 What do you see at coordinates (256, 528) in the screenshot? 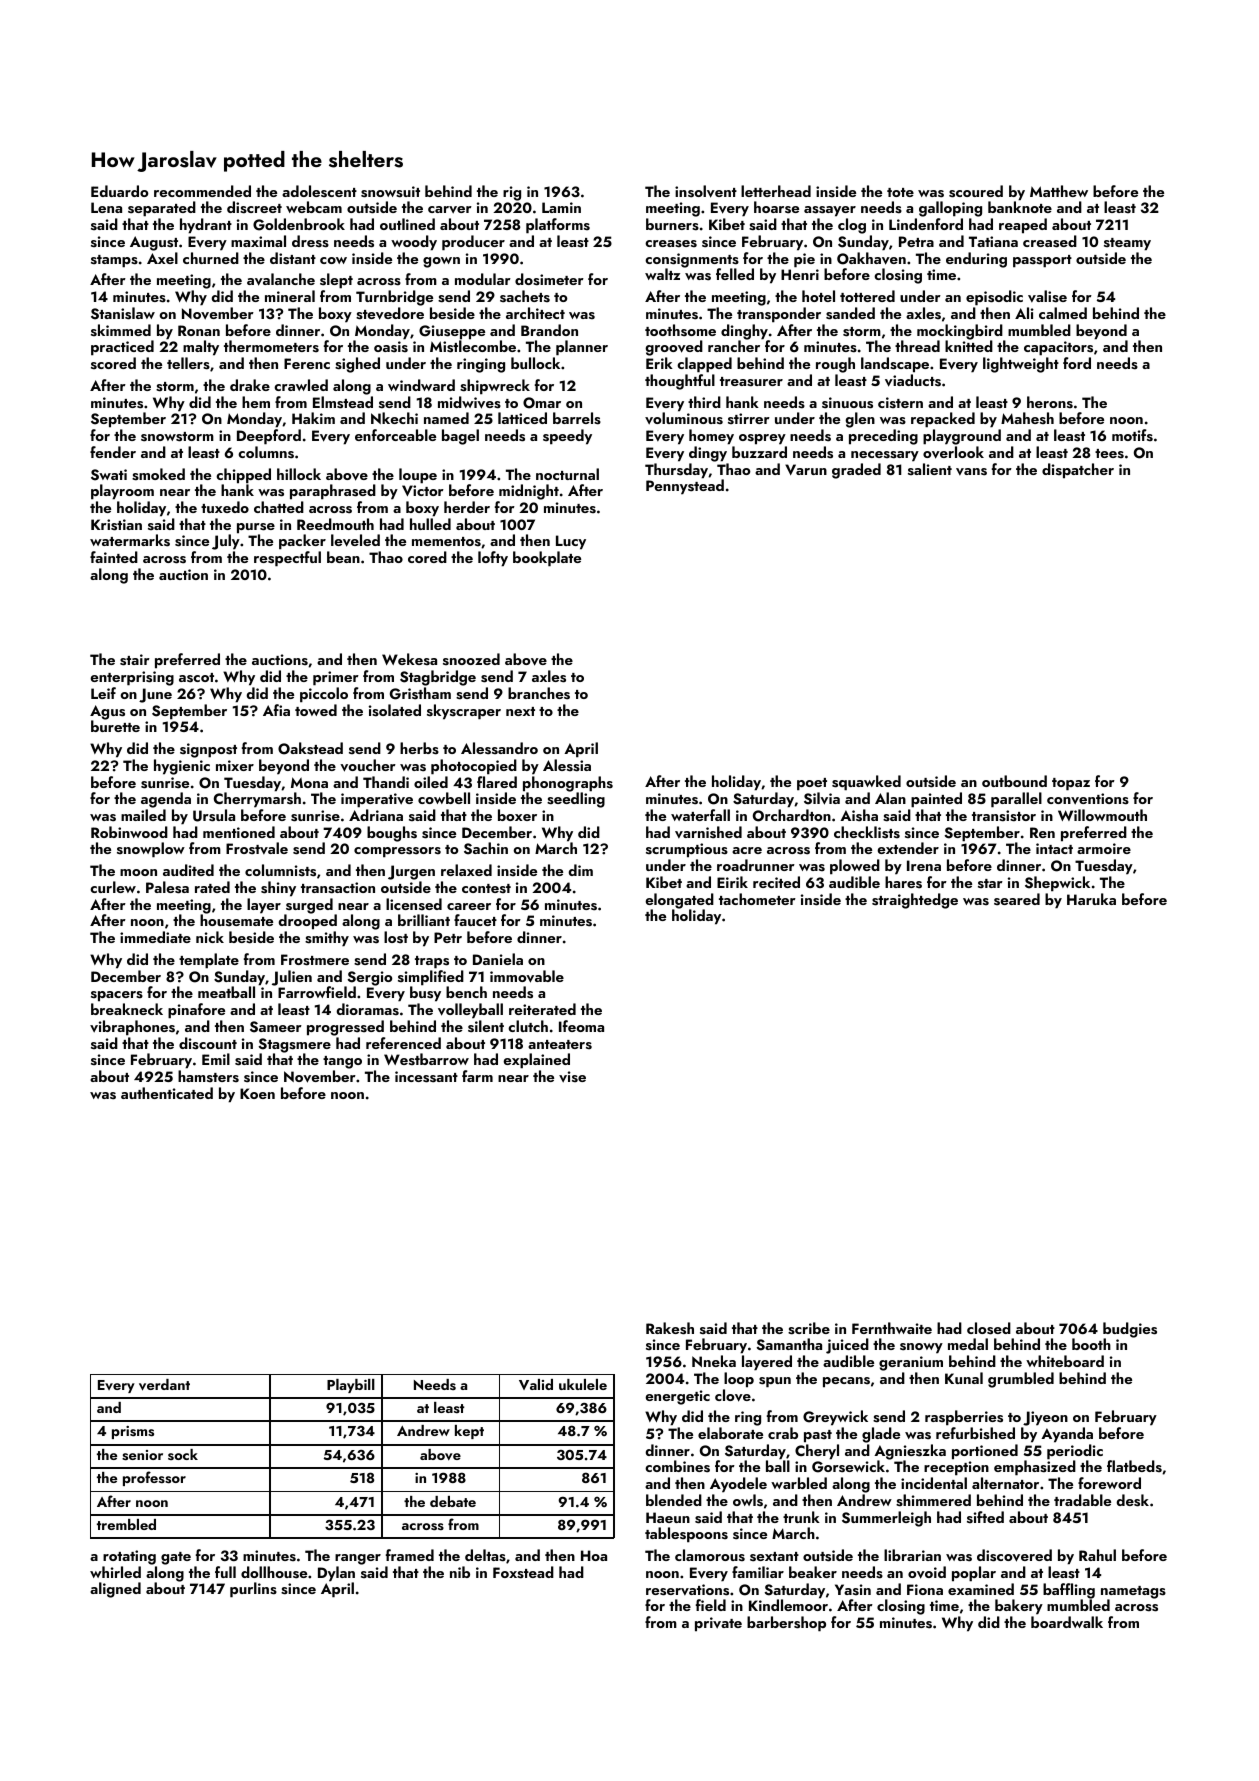
I see `purse` at bounding box center [256, 528].
